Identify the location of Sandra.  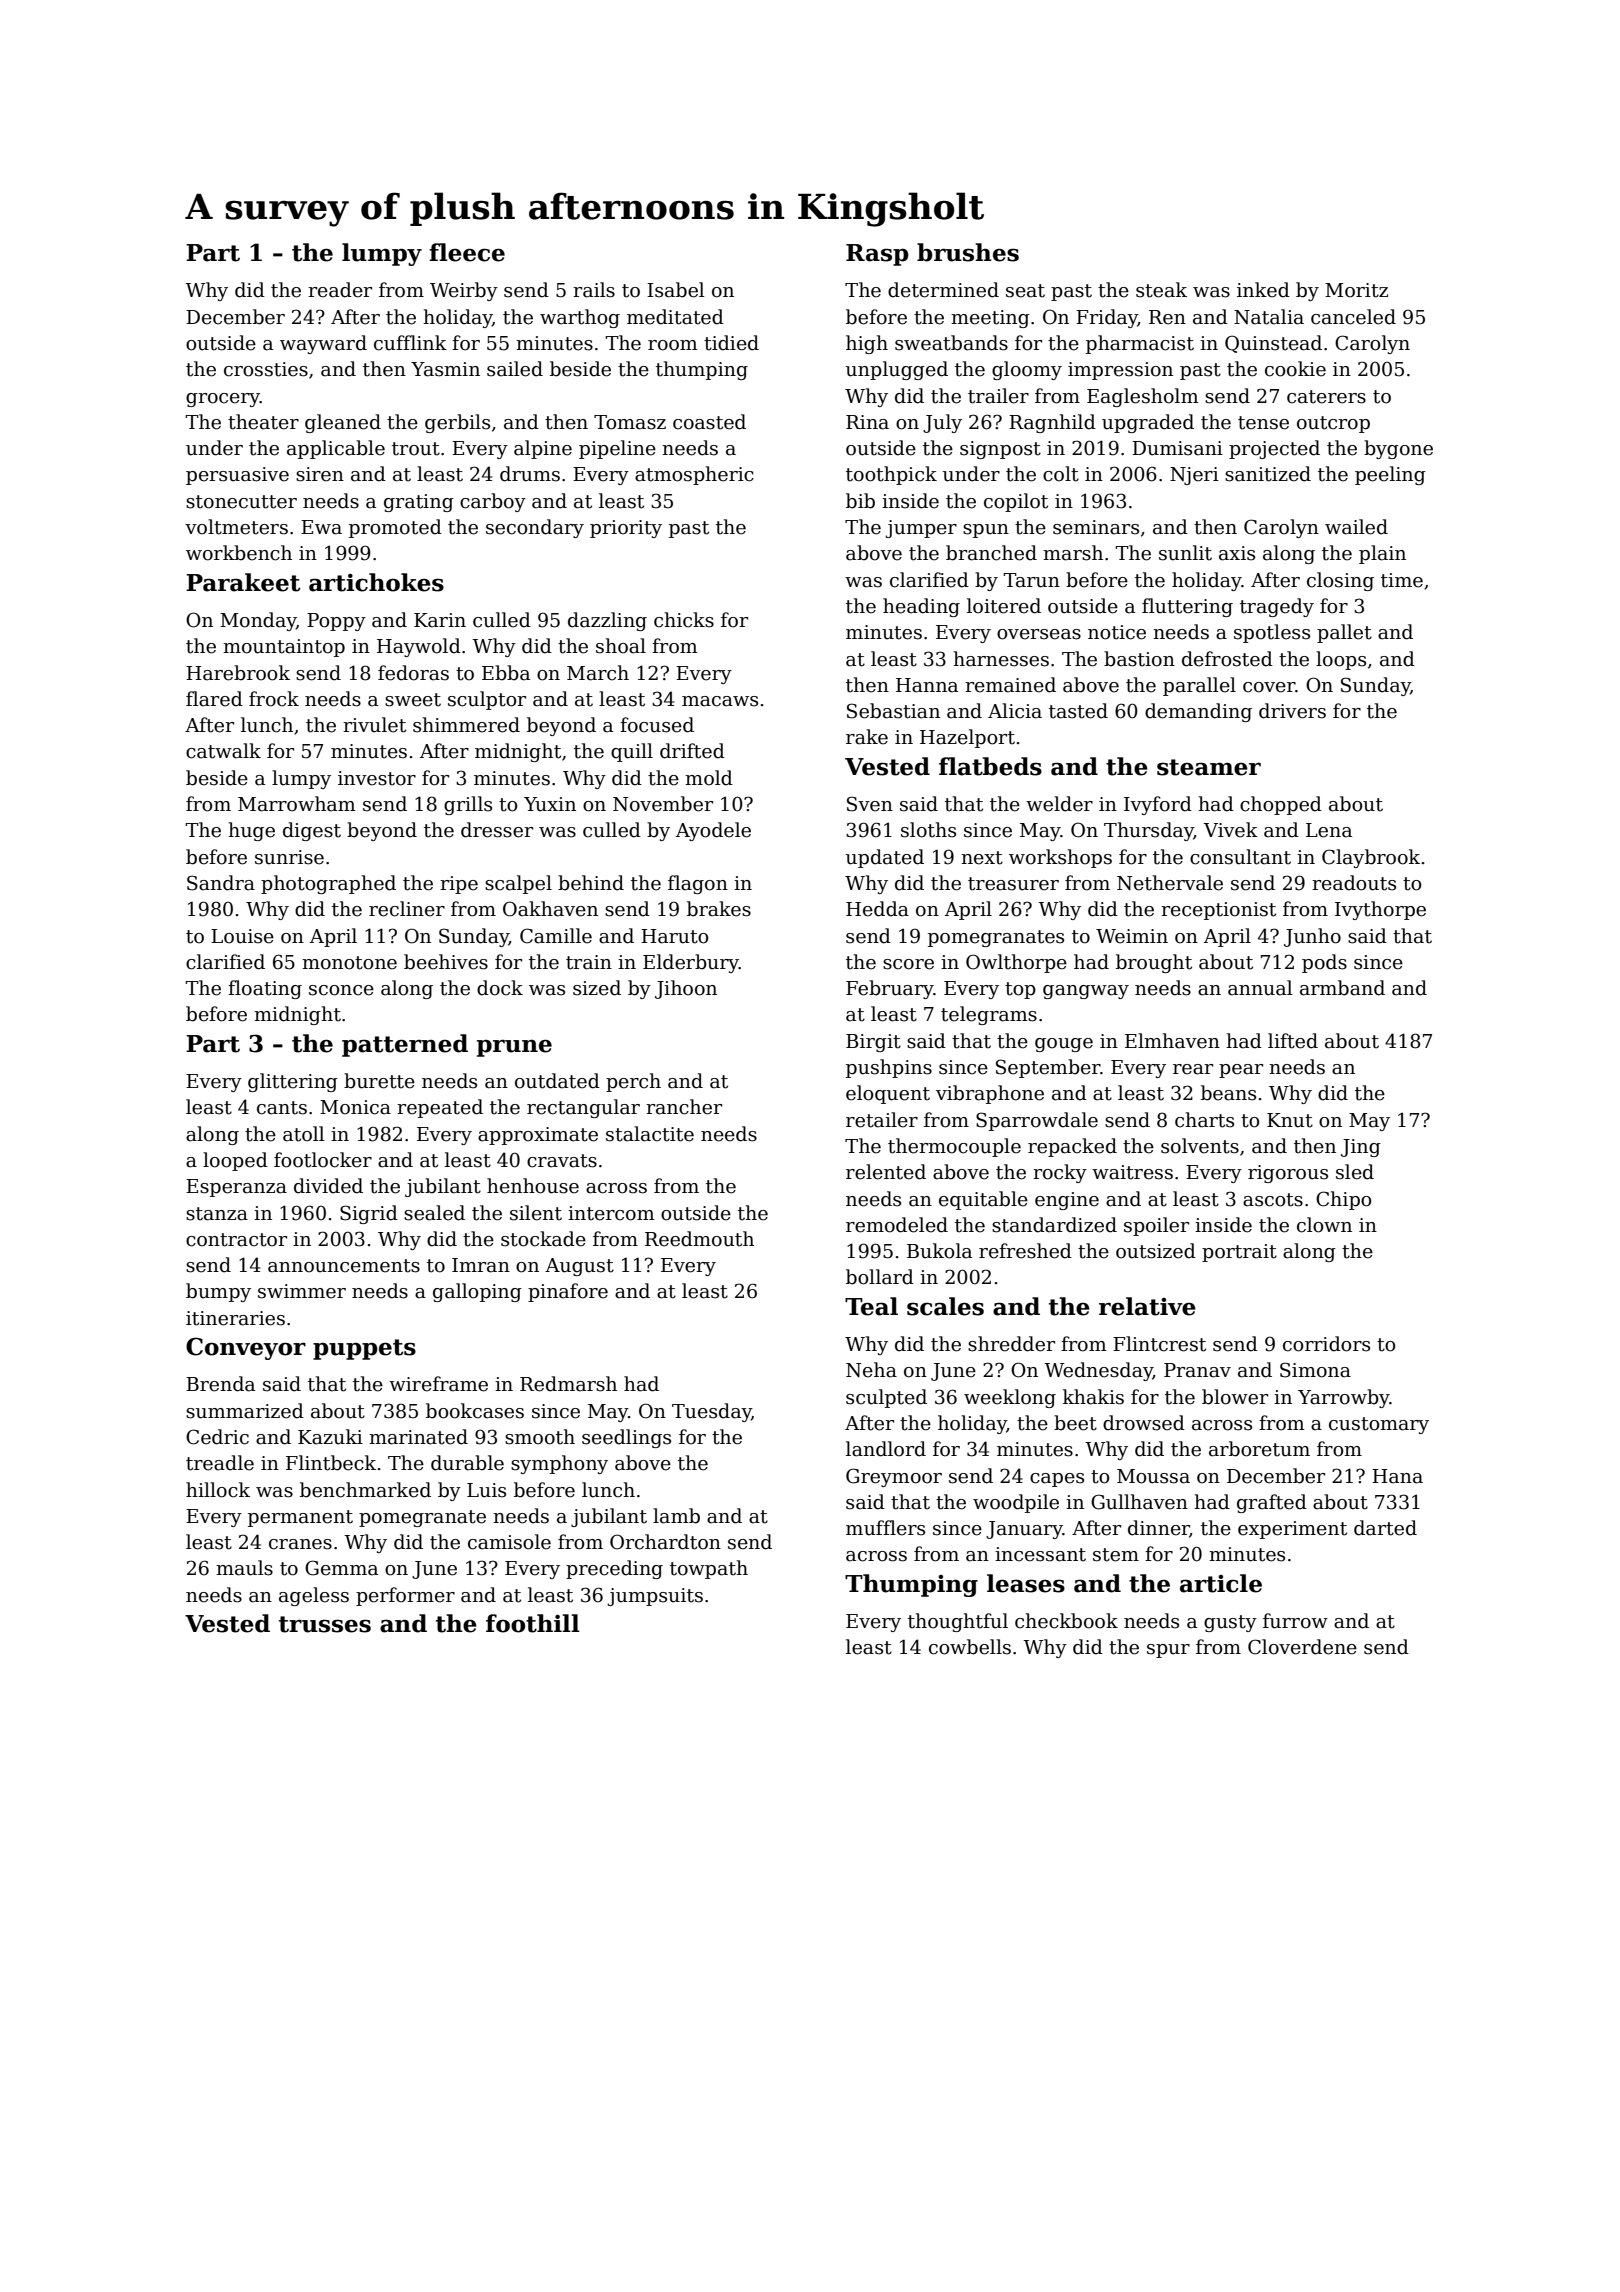
(221, 883).
